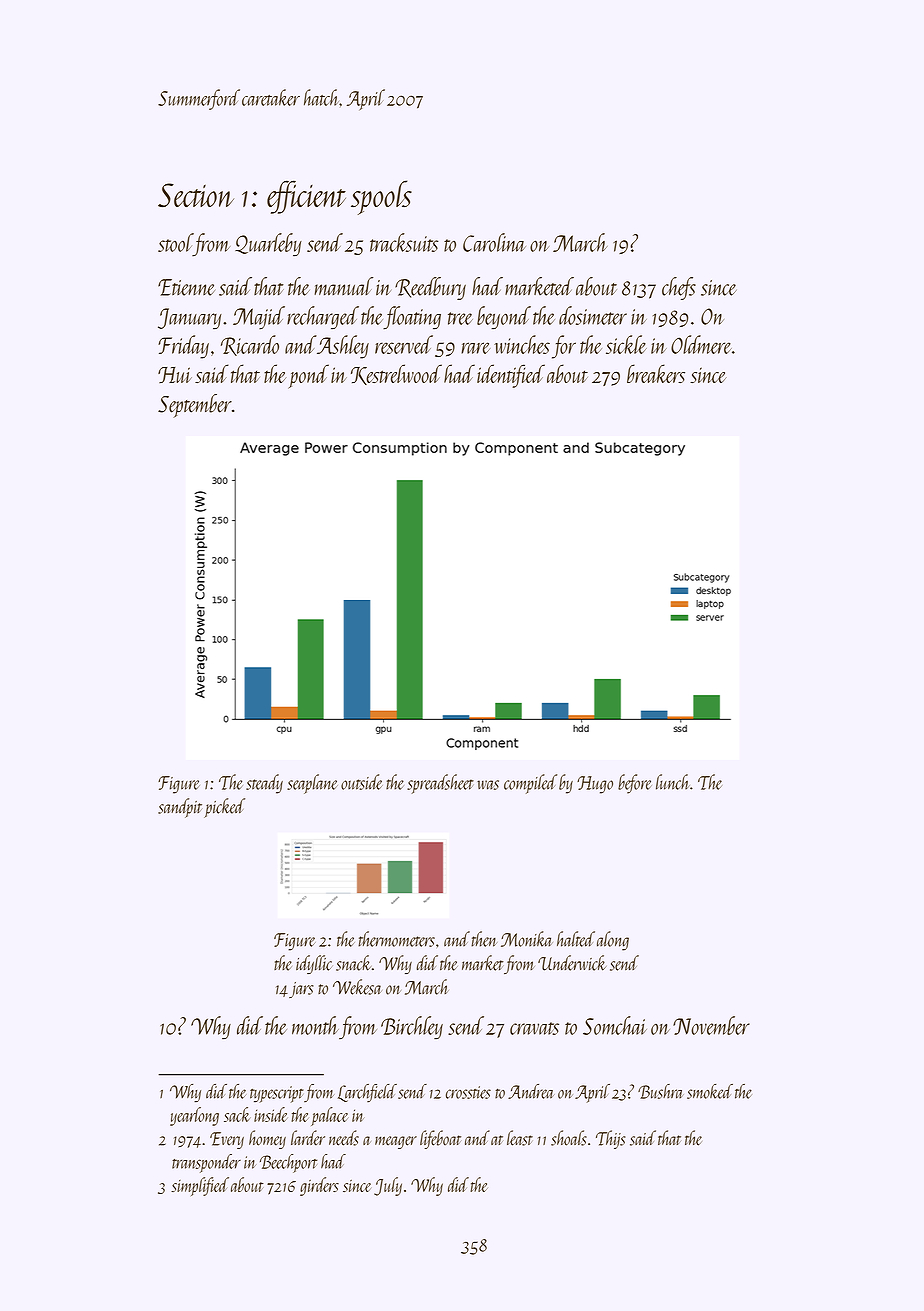 This image has width=924, height=1311. Describe the element at coordinates (661, 1091) in the image. I see `Bushra` at that location.
